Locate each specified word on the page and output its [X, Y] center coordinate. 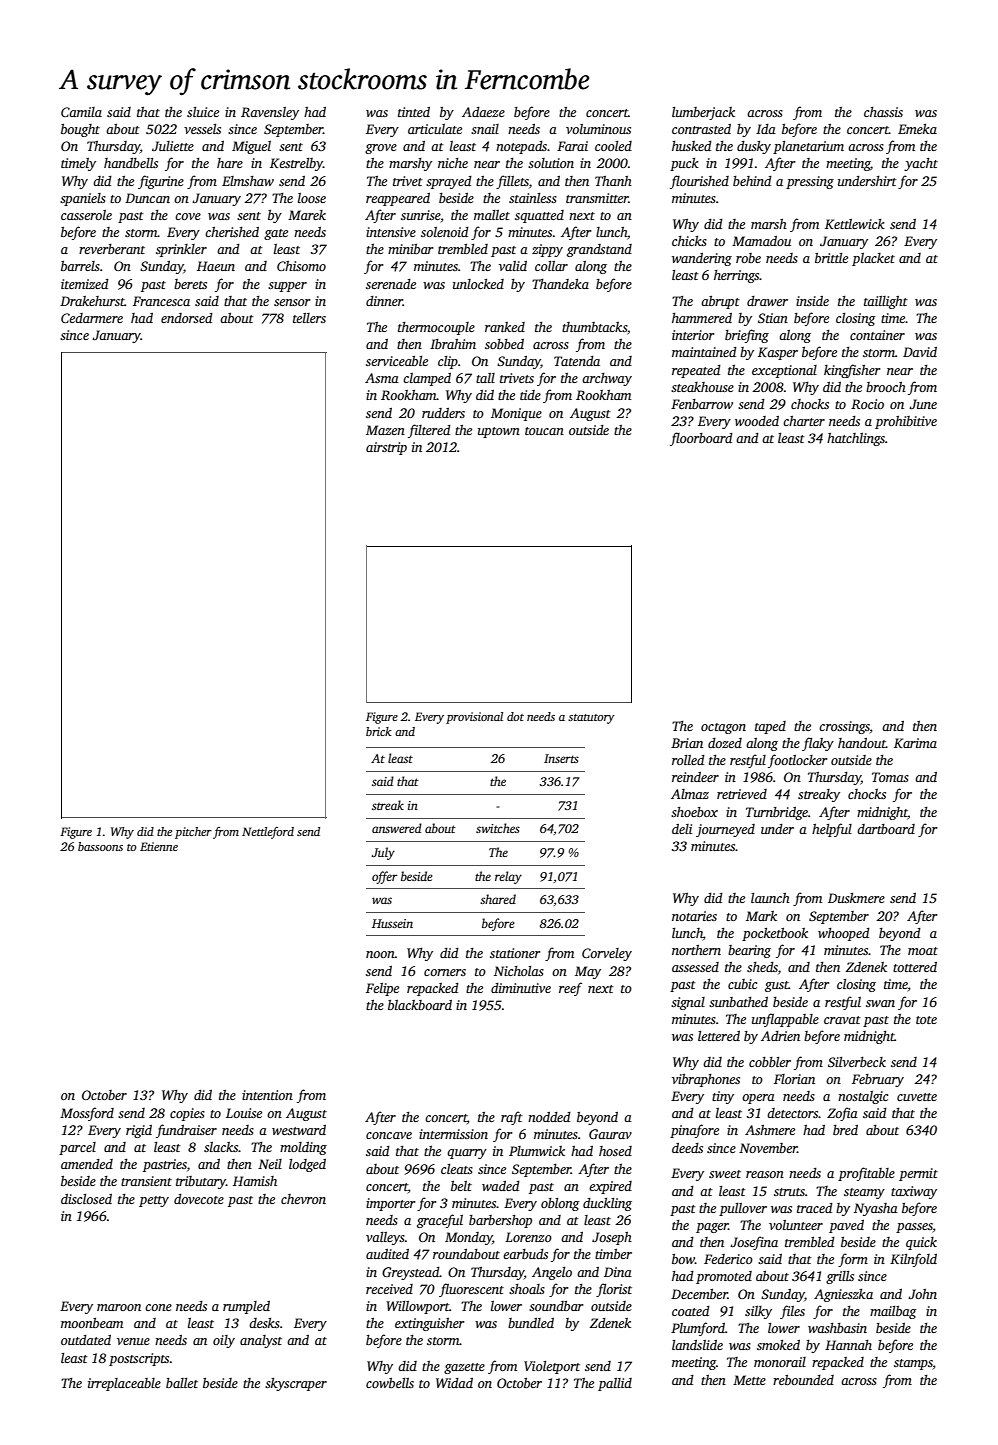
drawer [767, 301]
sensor [292, 302]
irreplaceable [124, 1384]
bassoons [100, 846]
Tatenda [577, 361]
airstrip [386, 448]
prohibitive [906, 422]
